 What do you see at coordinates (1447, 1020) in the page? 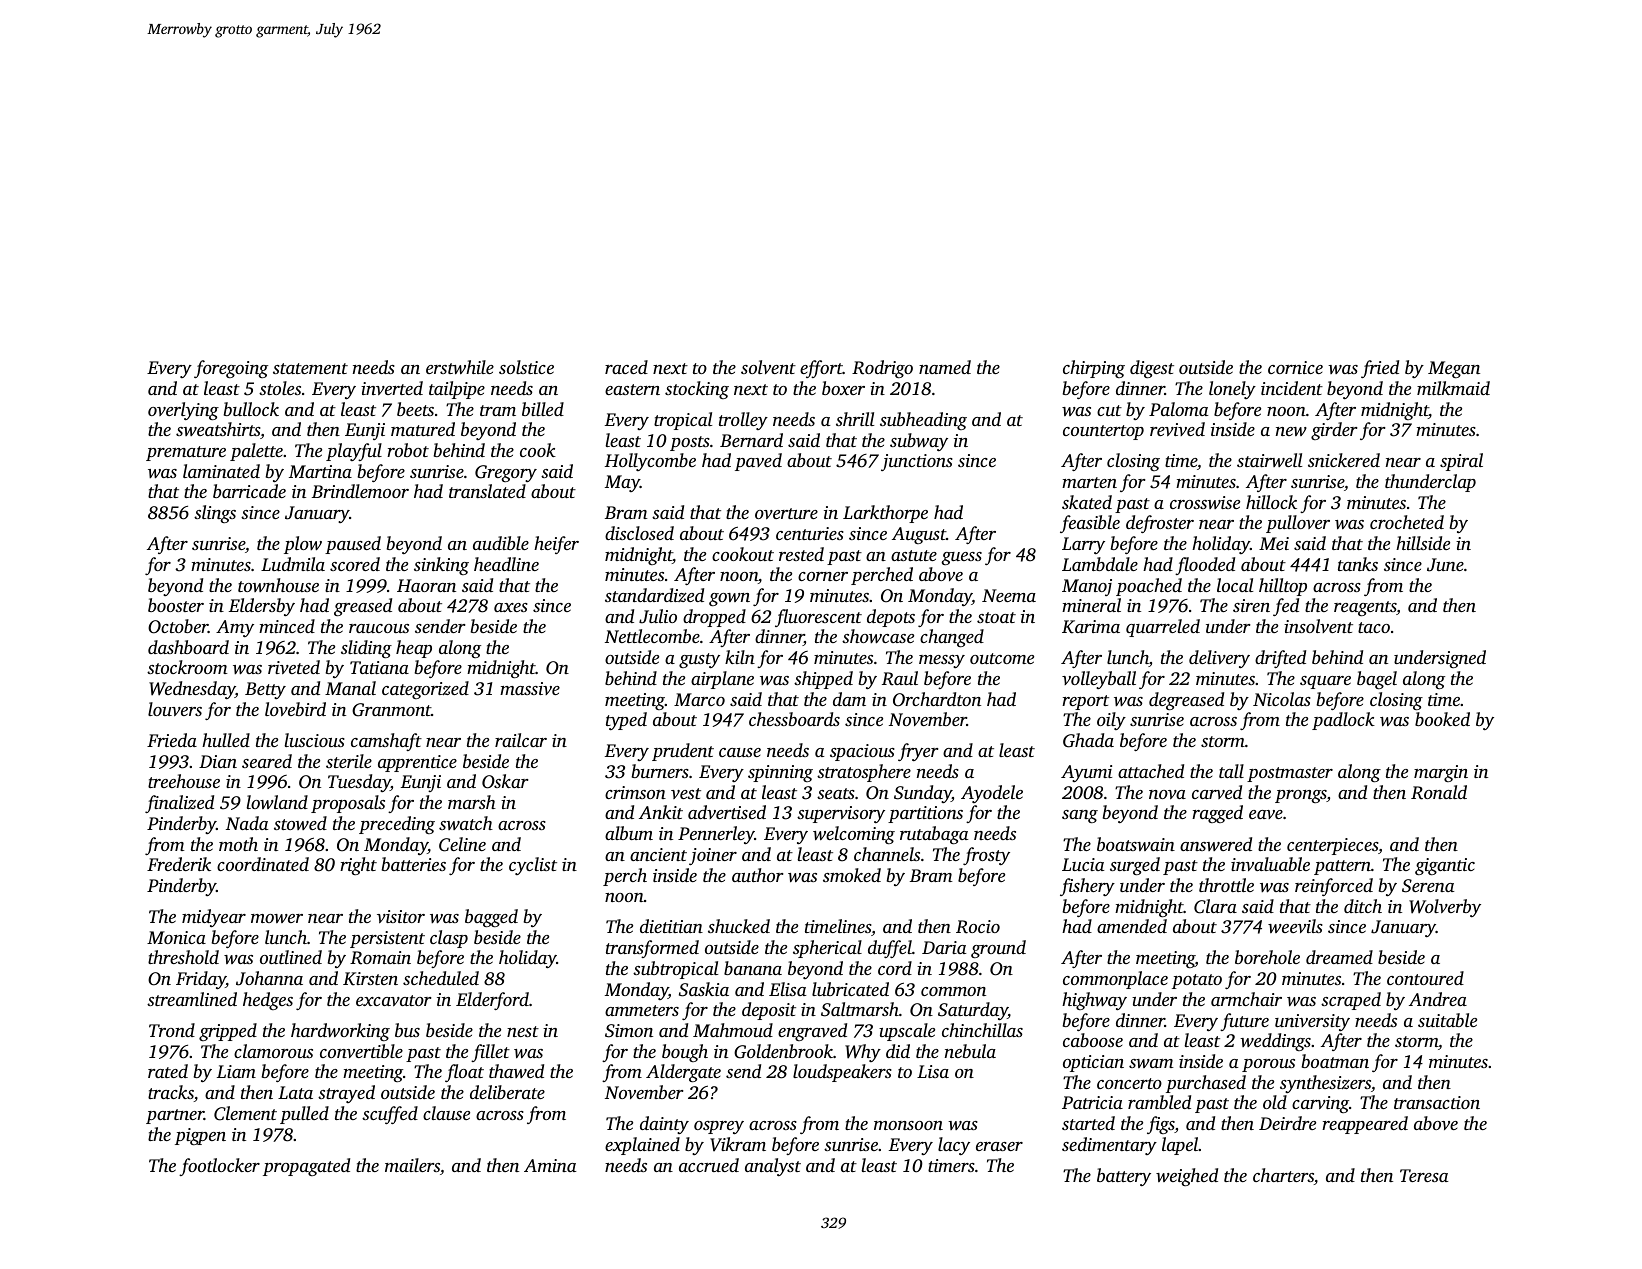
I see `suitable` at bounding box center [1447, 1020].
